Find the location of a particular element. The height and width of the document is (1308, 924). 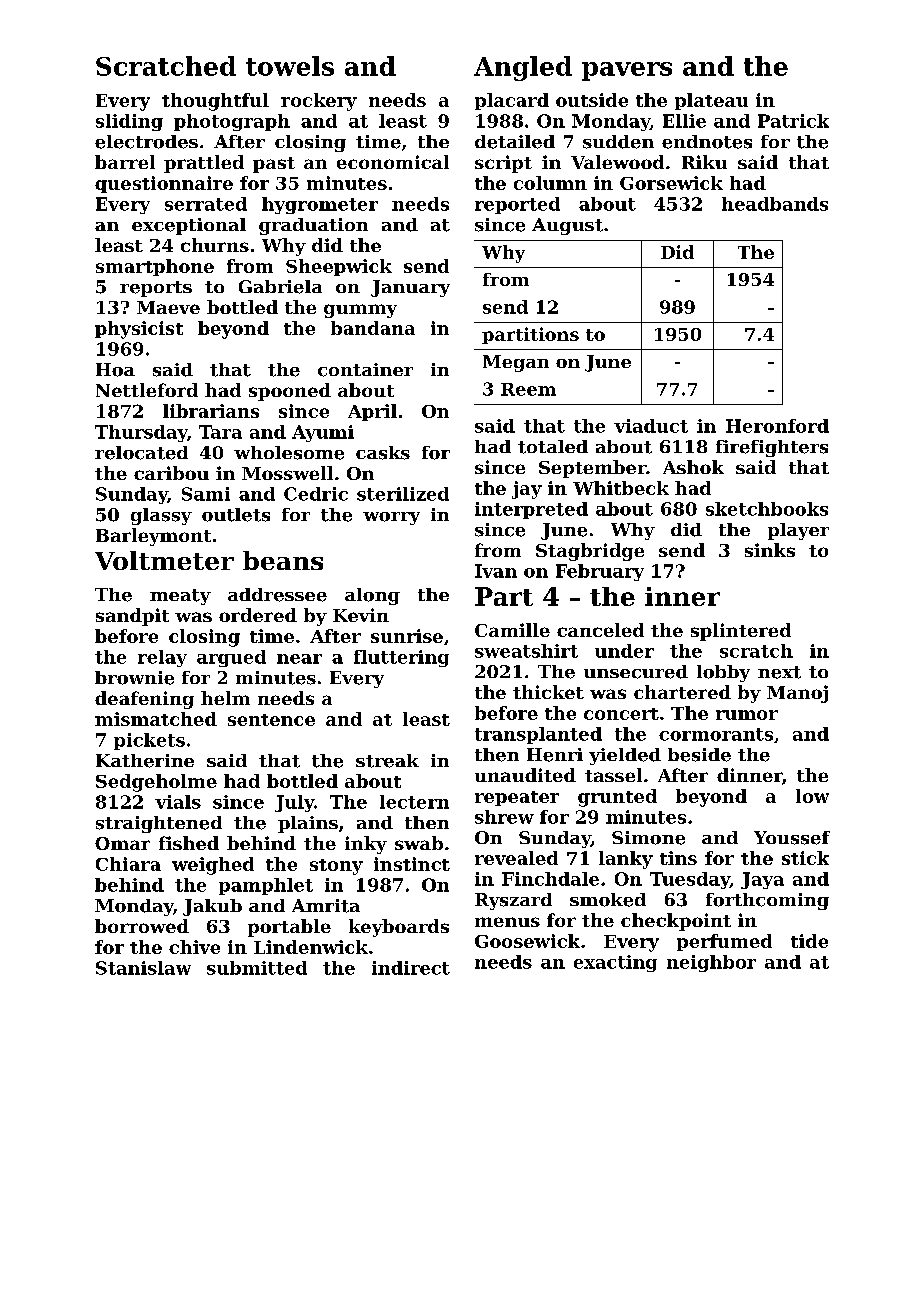

thoughtful is located at coordinates (215, 102).
